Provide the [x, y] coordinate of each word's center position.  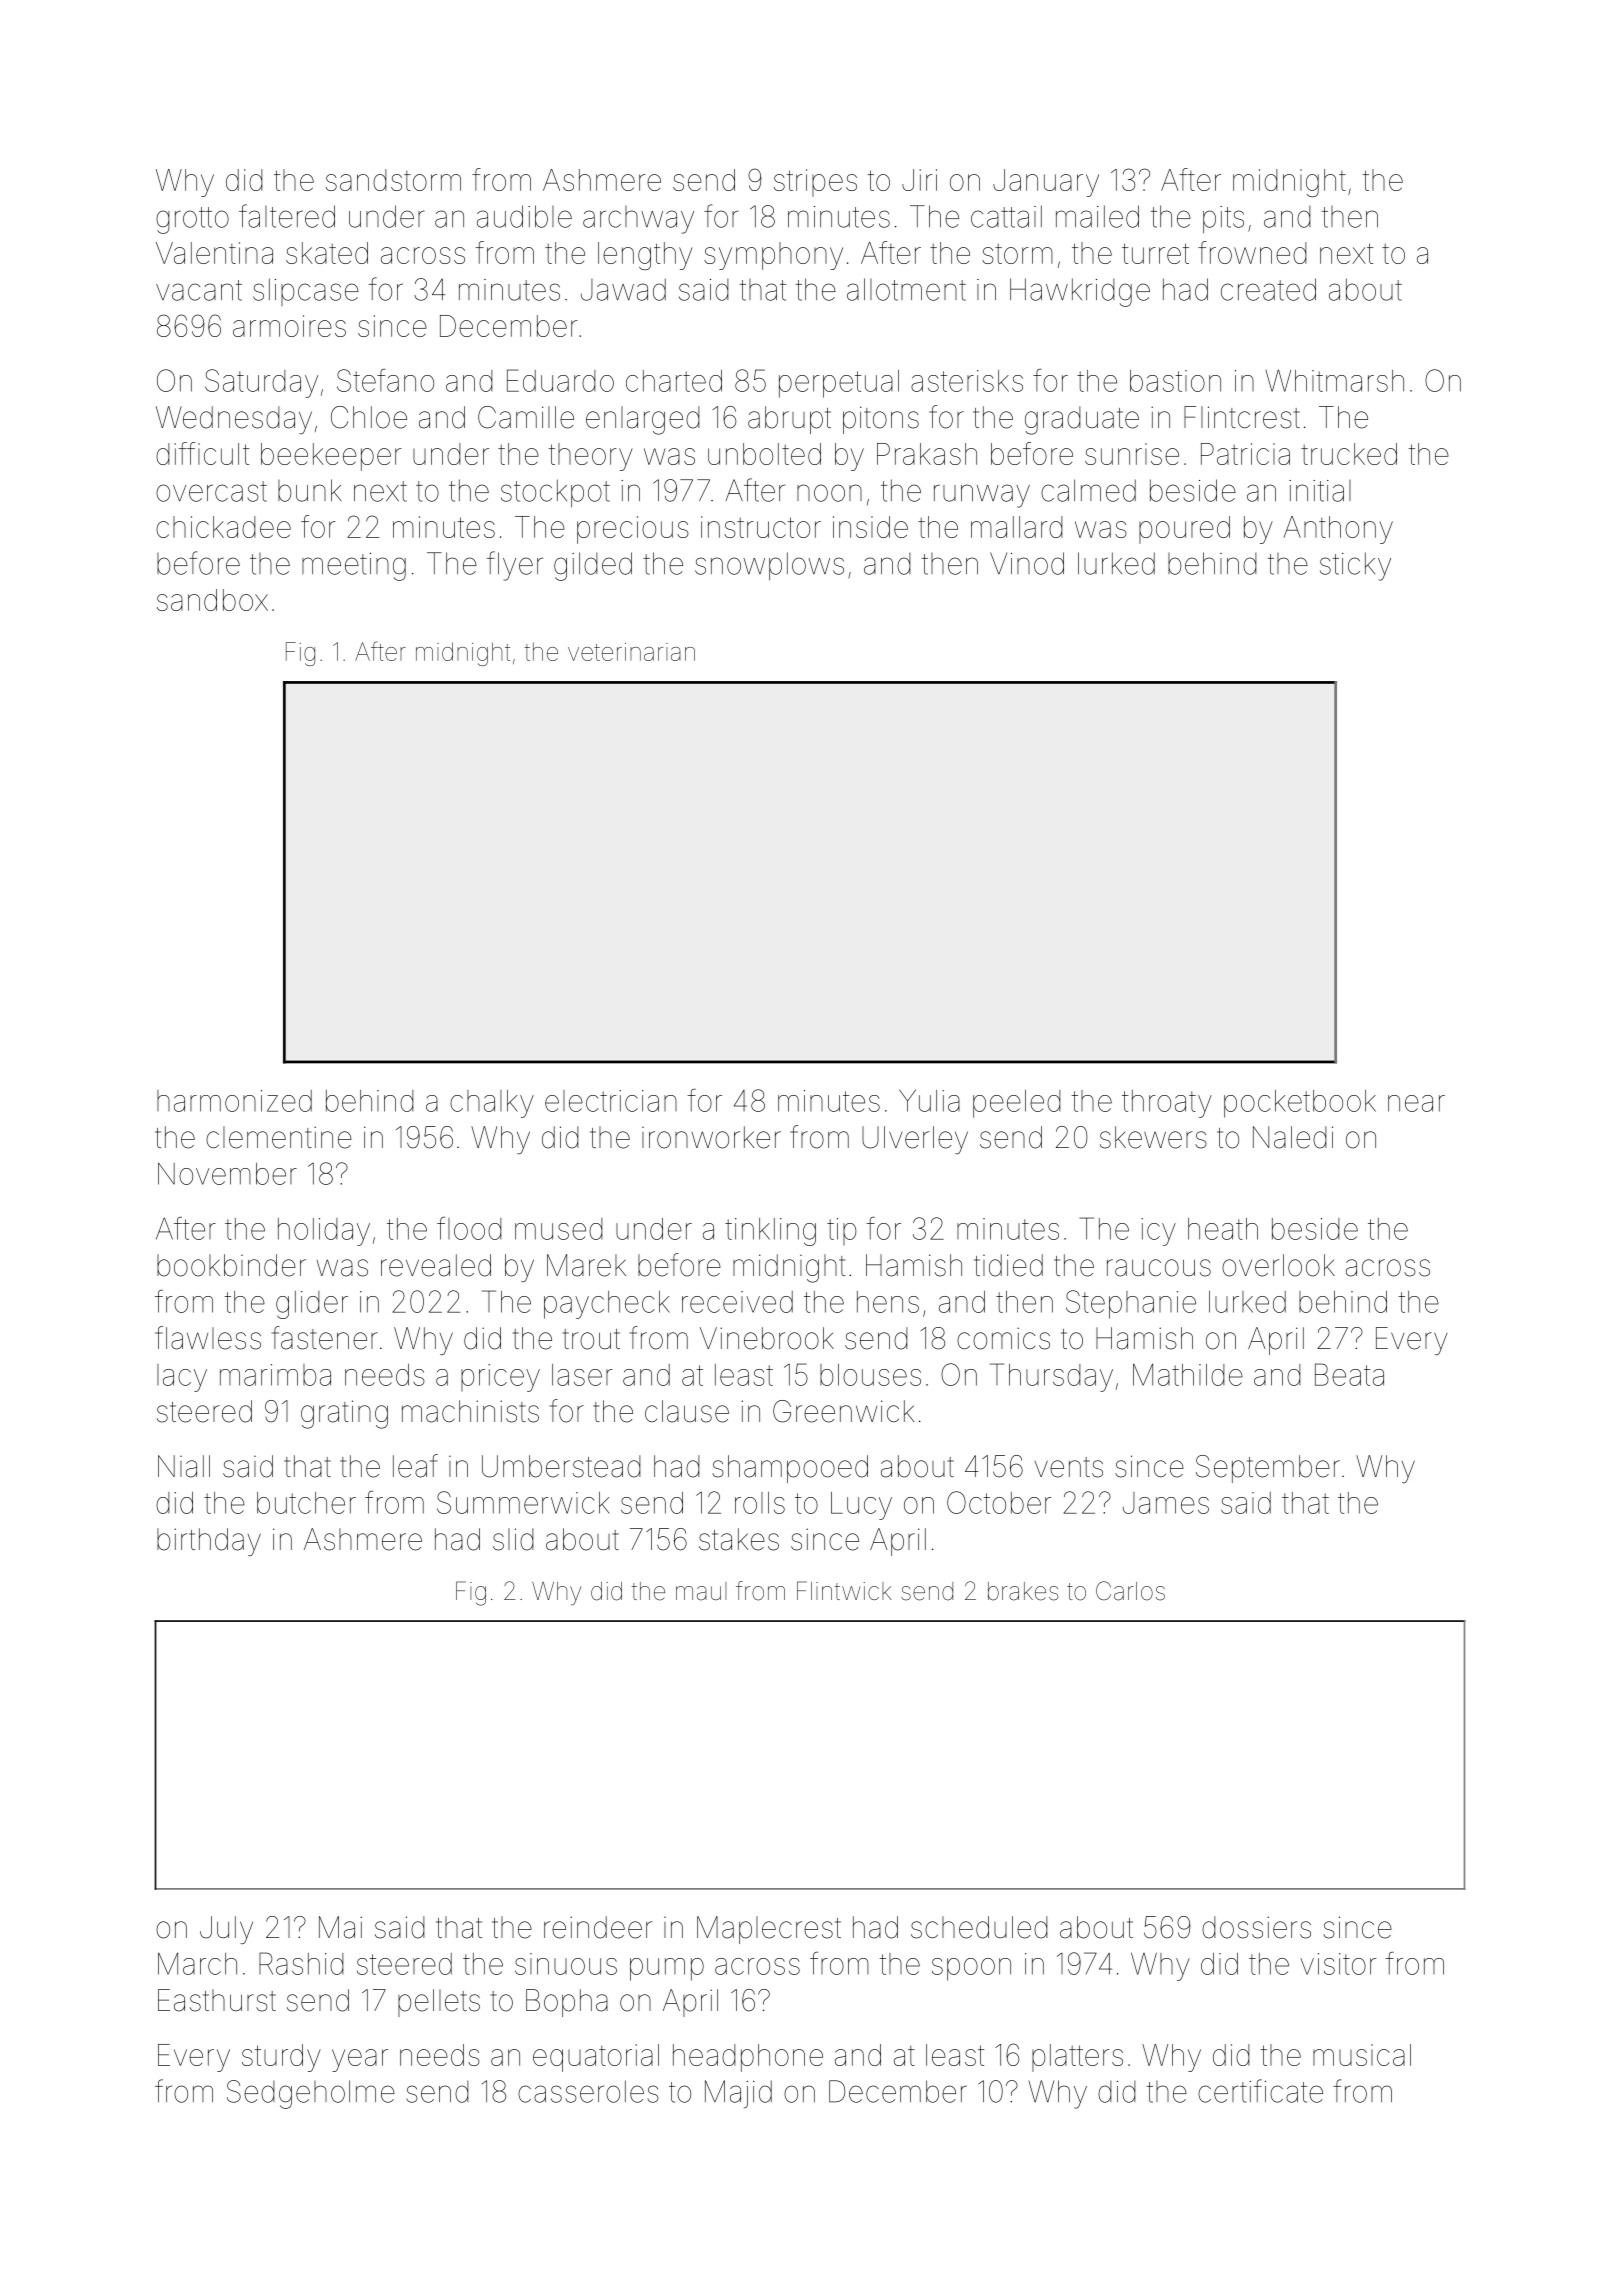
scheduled [979, 1927]
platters [1077, 2058]
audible [524, 216]
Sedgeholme [311, 2094]
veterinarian [631, 652]
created [1268, 289]
